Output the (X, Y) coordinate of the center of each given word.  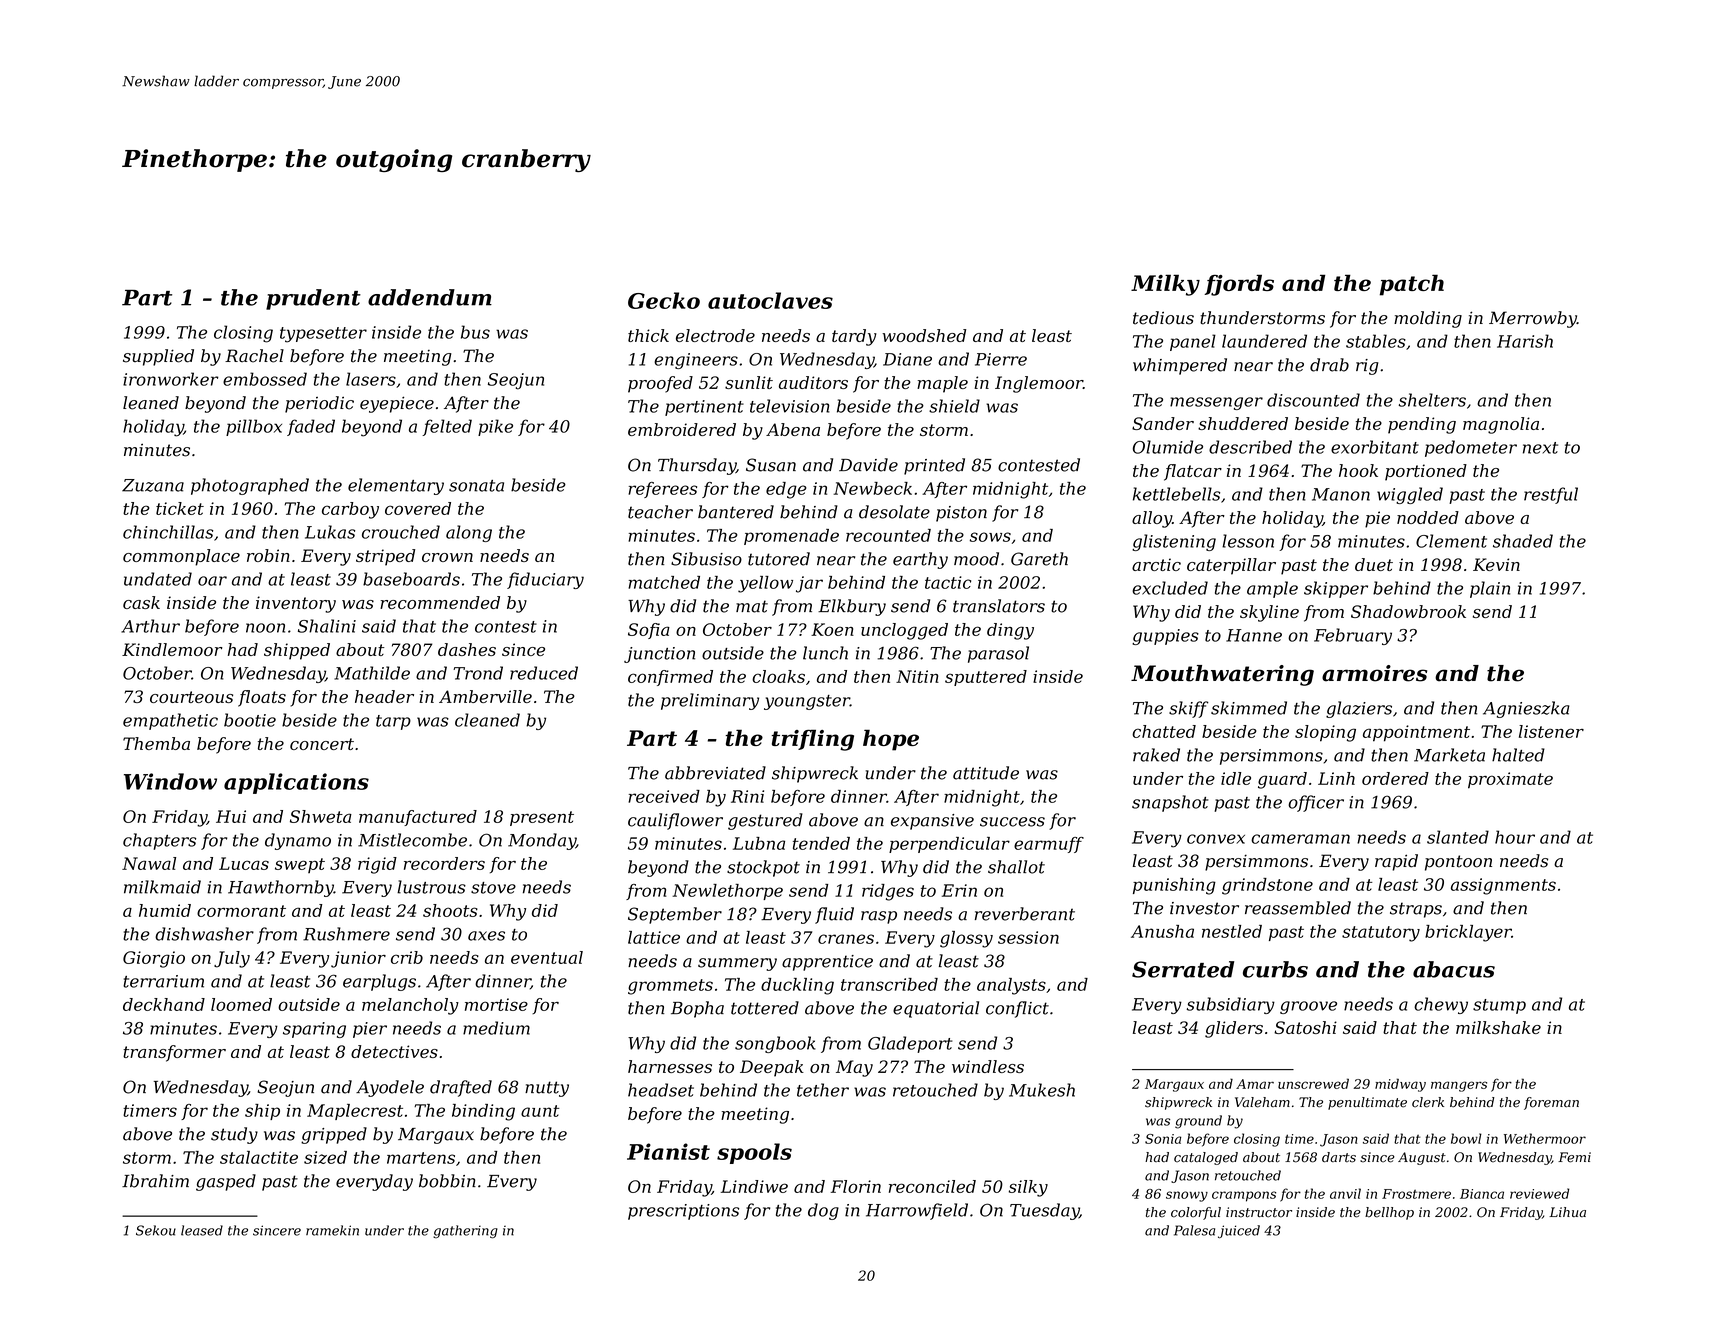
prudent (313, 299)
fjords (1239, 285)
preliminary (710, 701)
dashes (467, 649)
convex (1216, 839)
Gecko (664, 300)
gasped (226, 1182)
